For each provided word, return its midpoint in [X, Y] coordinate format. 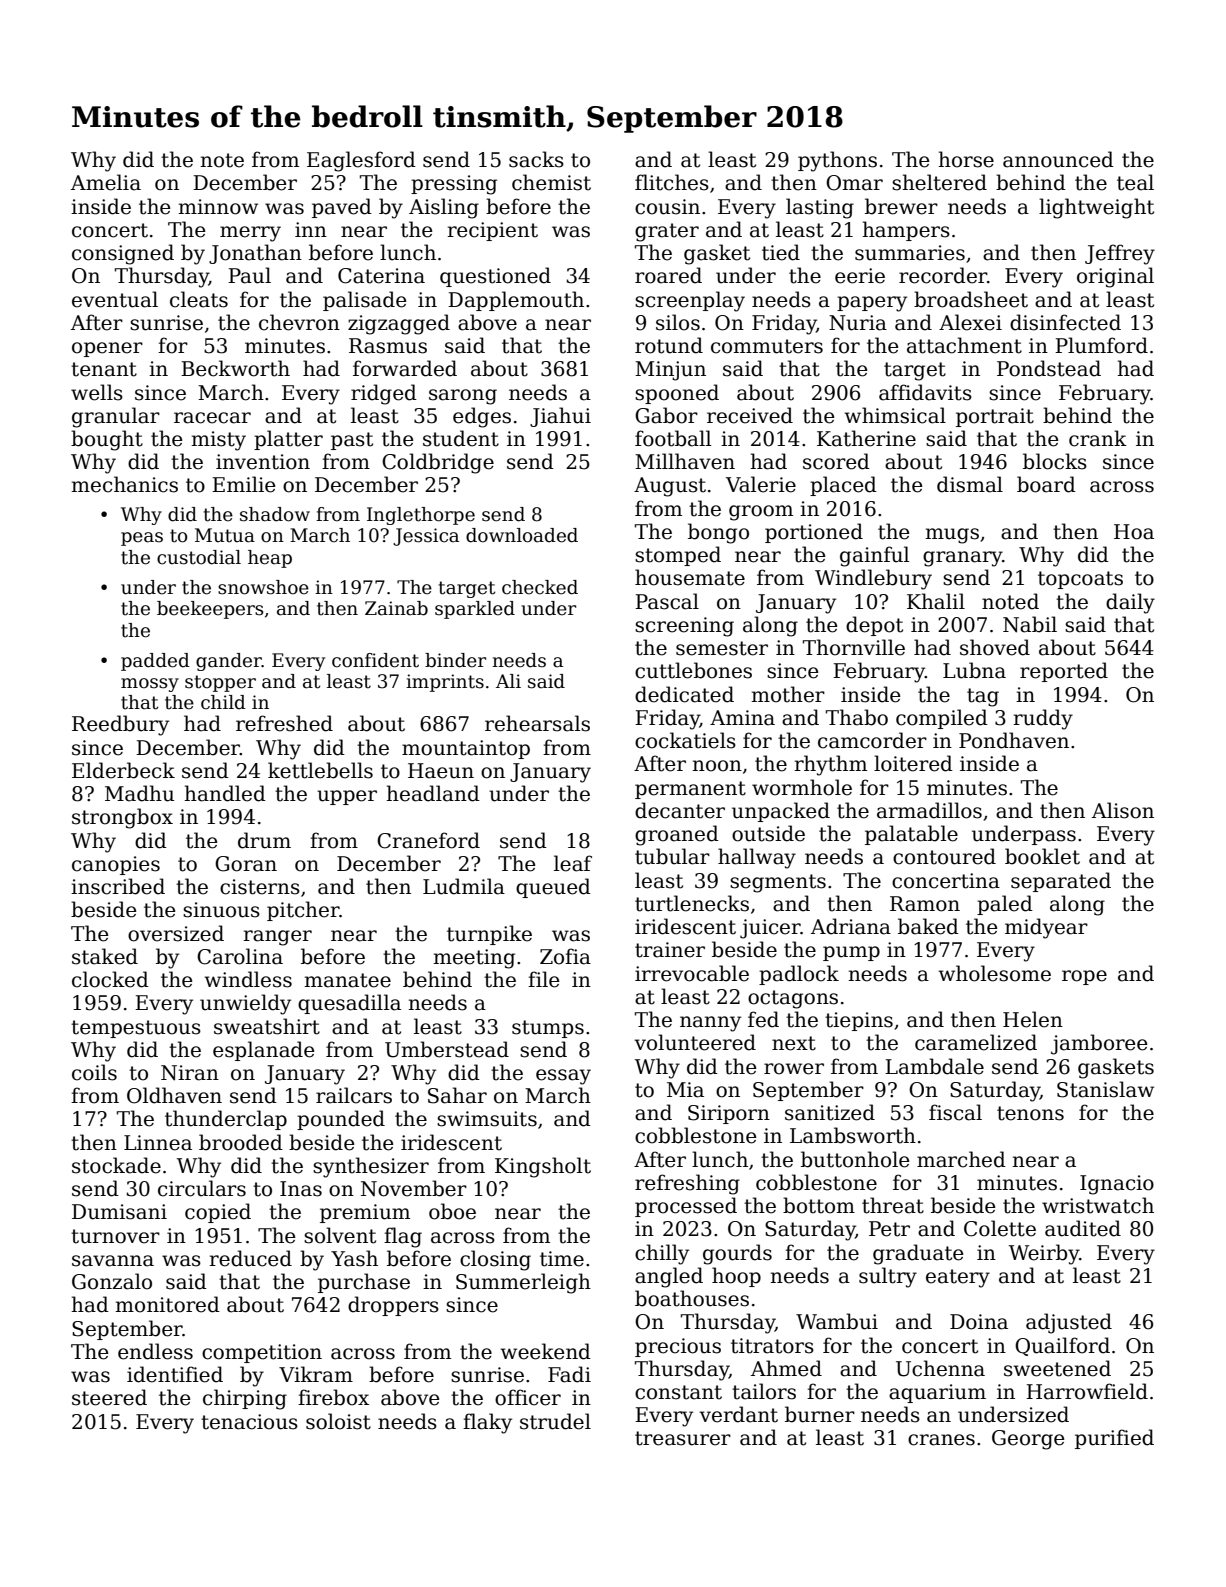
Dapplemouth [516, 301]
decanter [680, 810]
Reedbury [120, 725]
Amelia [106, 182]
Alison [1123, 810]
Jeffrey [1120, 254]
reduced [250, 1258]
